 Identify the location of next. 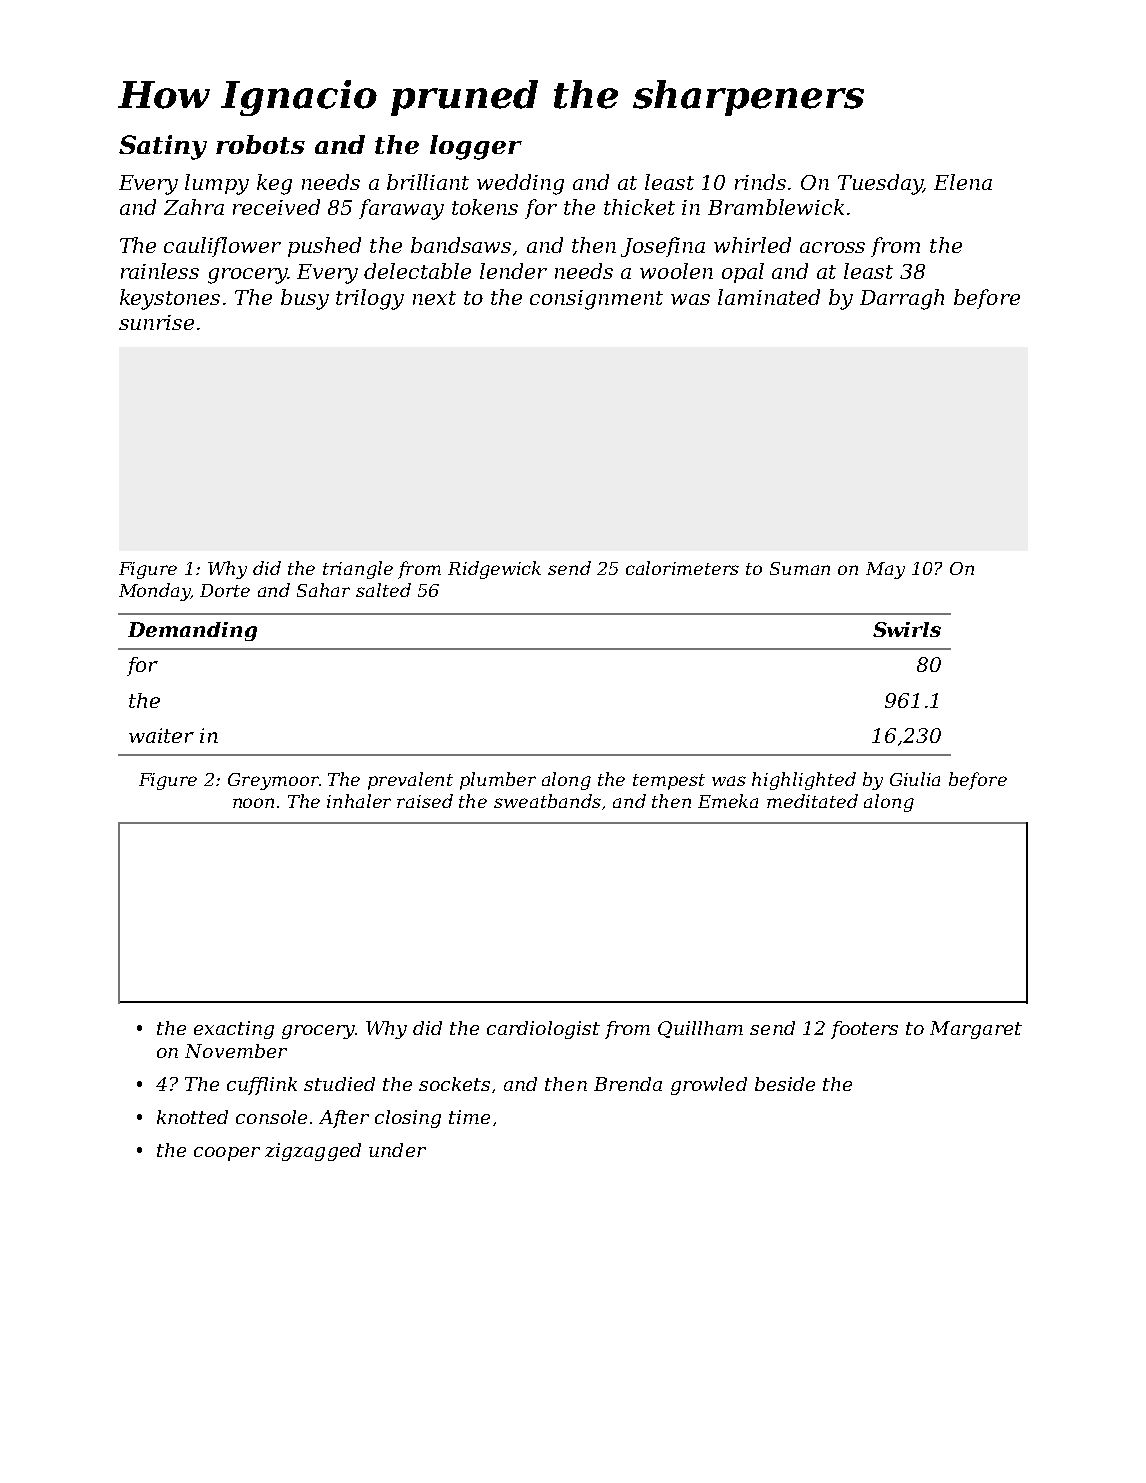
(434, 298).
